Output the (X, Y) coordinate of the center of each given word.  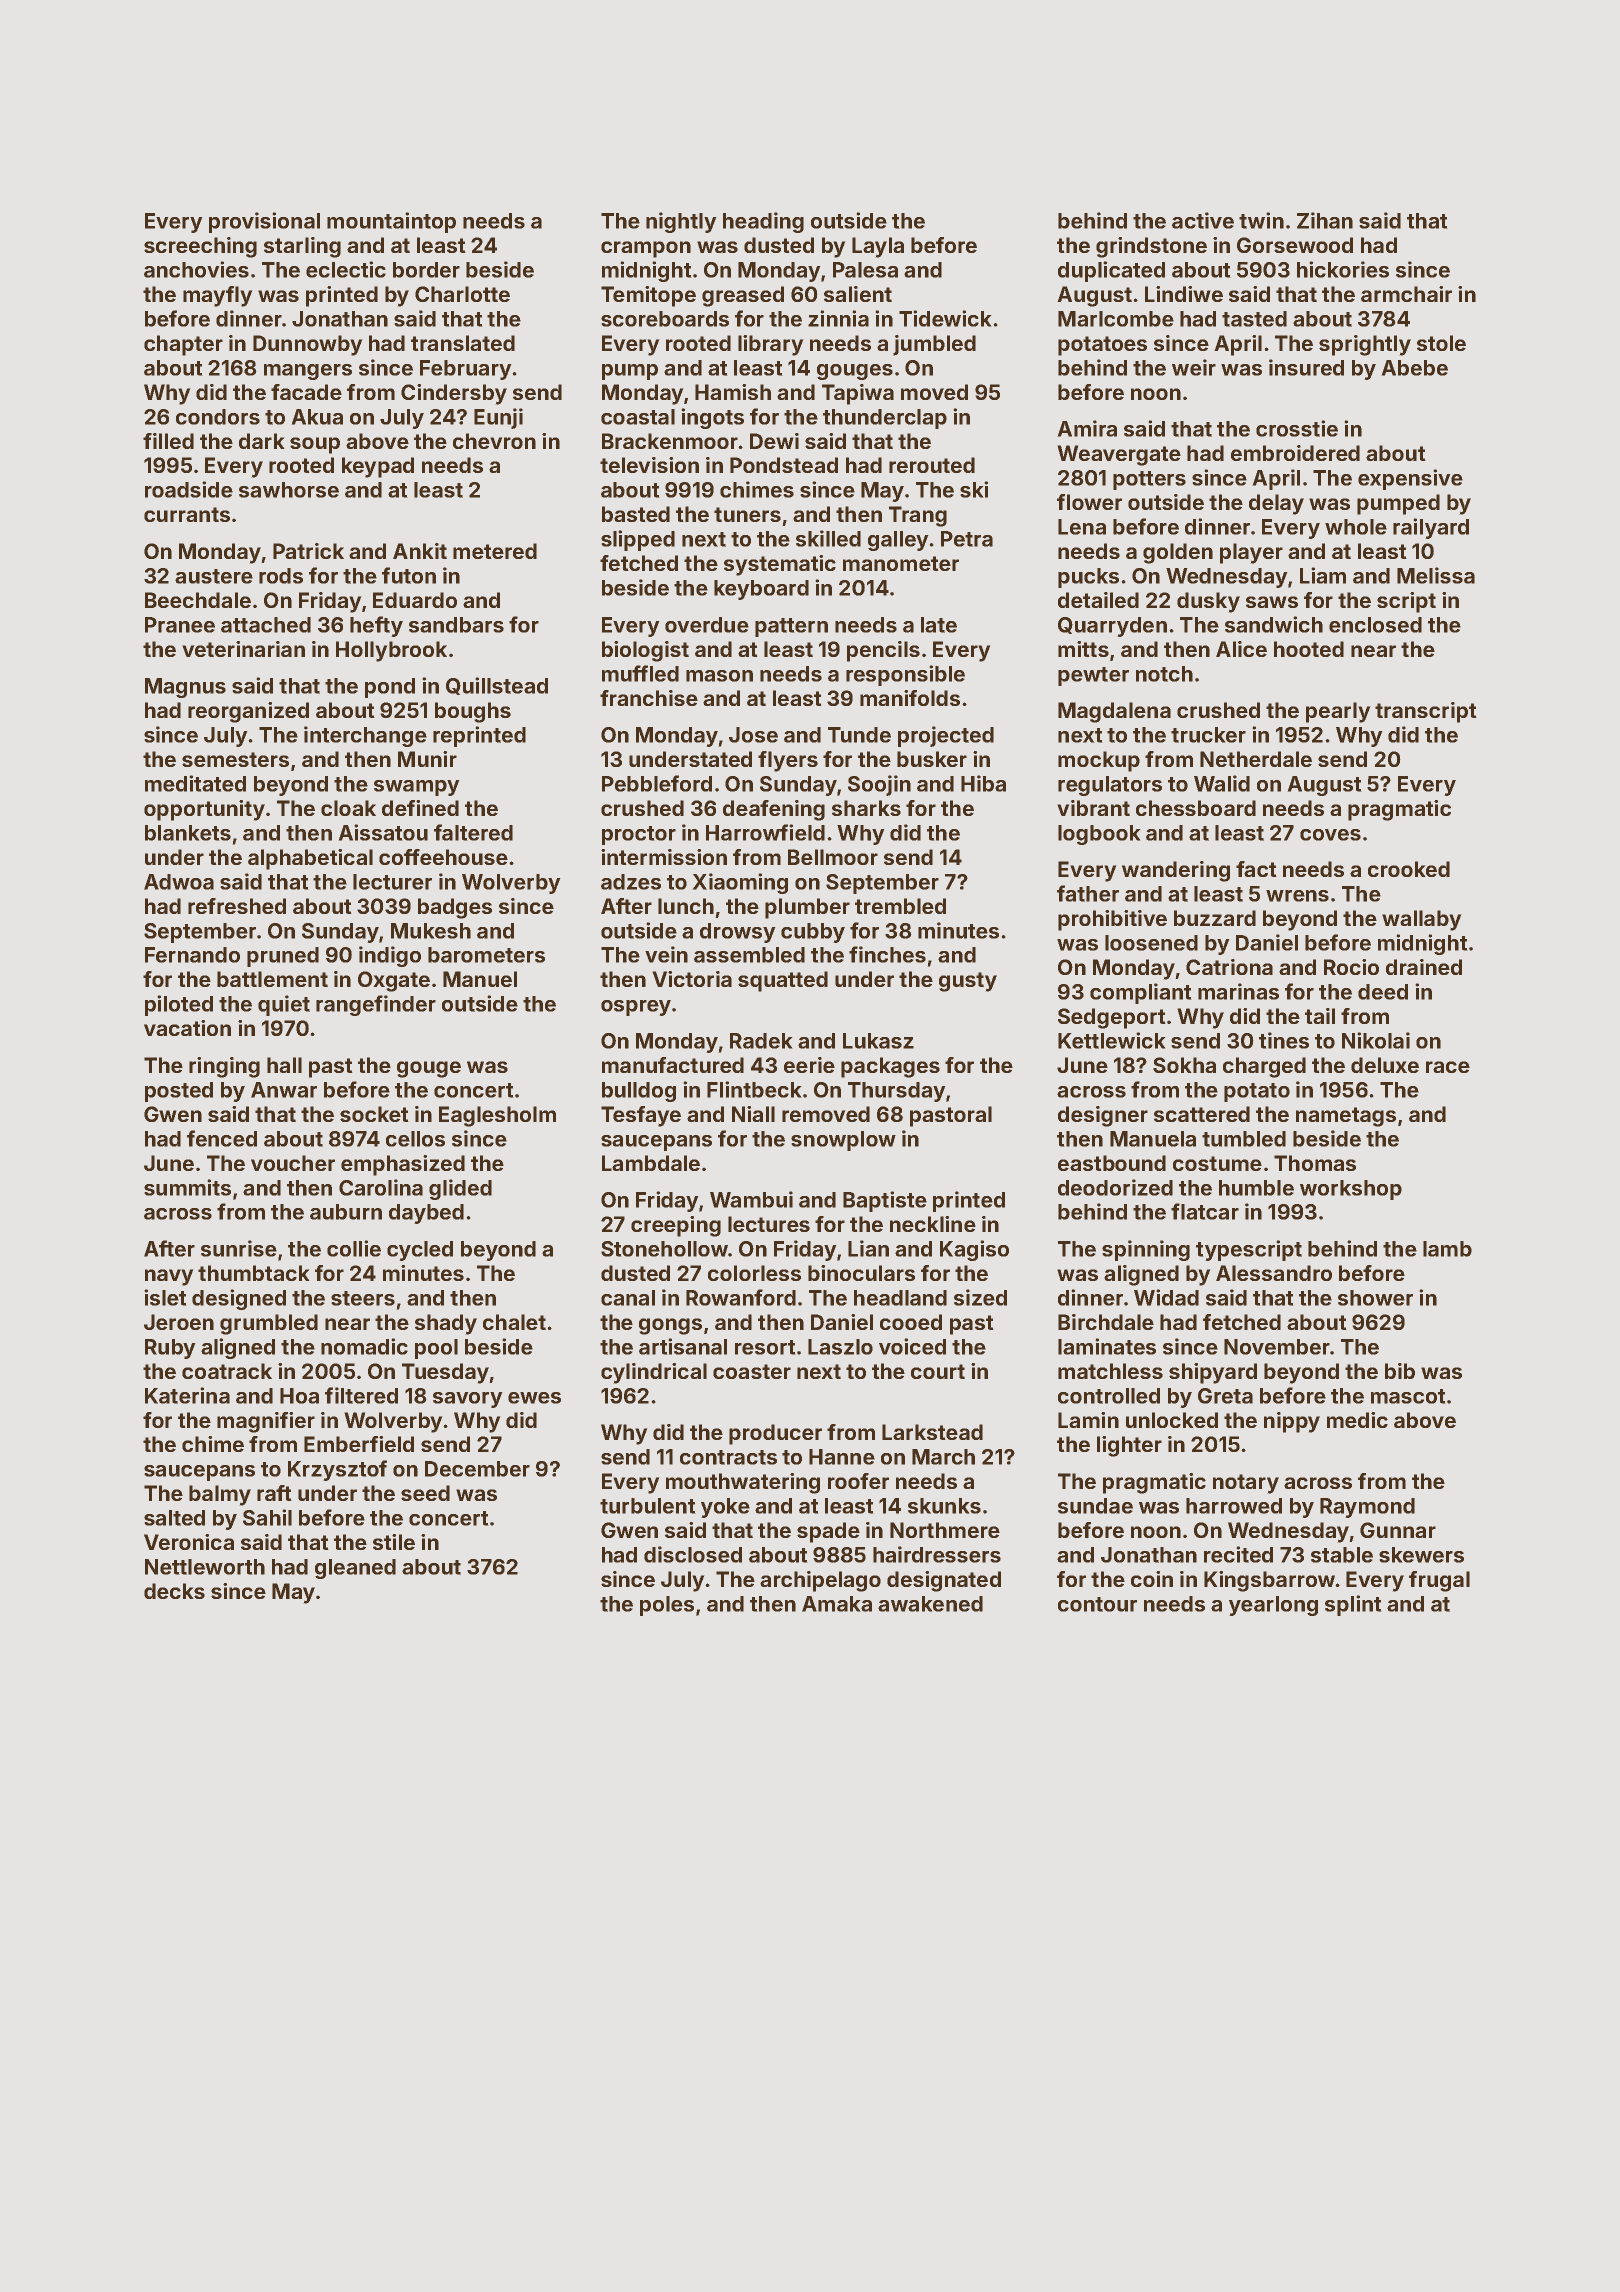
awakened (930, 1604)
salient (858, 294)
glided (460, 1189)
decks (174, 1591)
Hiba (983, 783)
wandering (1176, 871)
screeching (200, 247)
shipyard (1213, 1373)
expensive (1410, 479)
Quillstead (497, 686)
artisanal (683, 1346)
